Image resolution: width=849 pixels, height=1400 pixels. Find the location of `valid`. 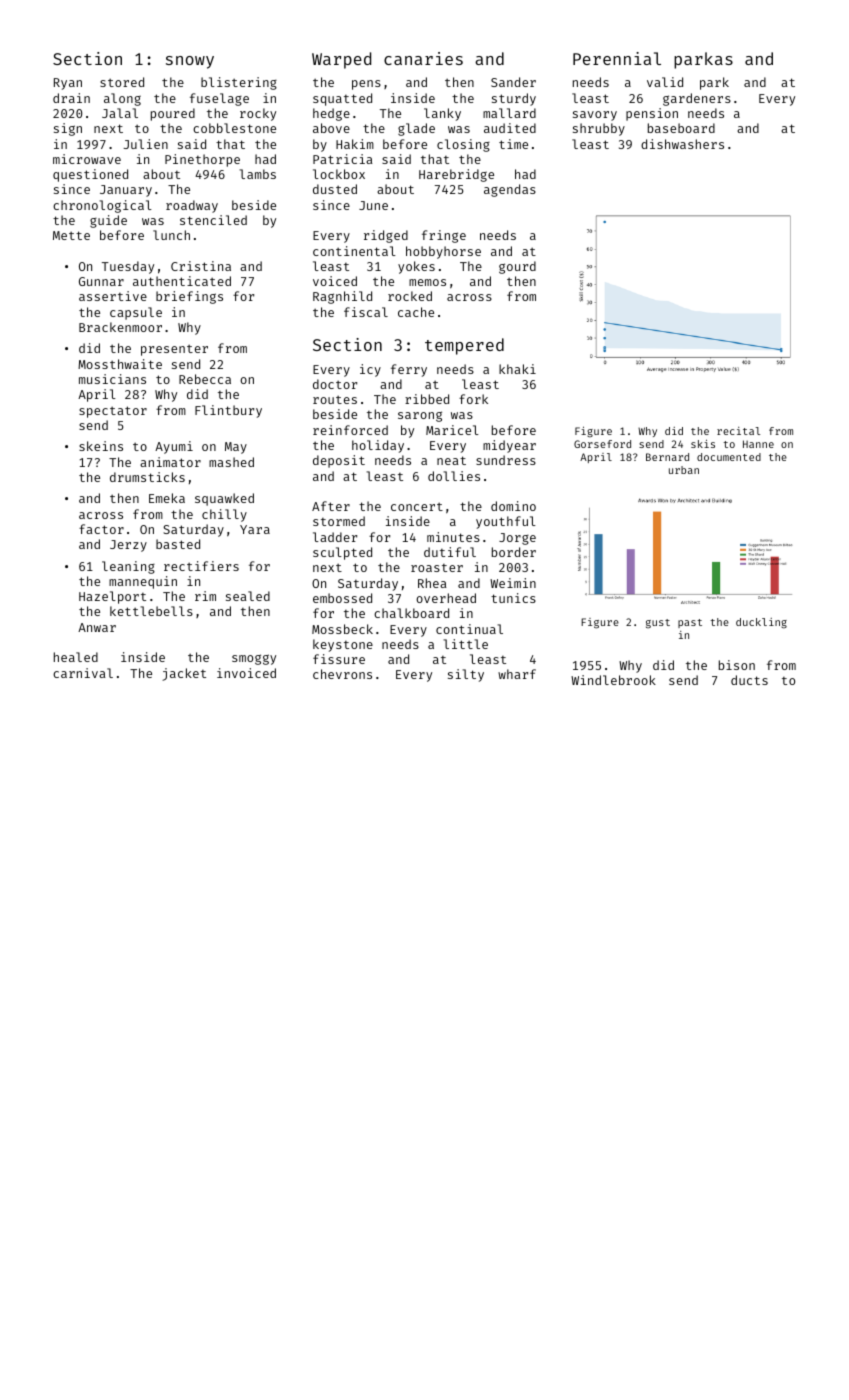

valid is located at coordinates (665, 82).
